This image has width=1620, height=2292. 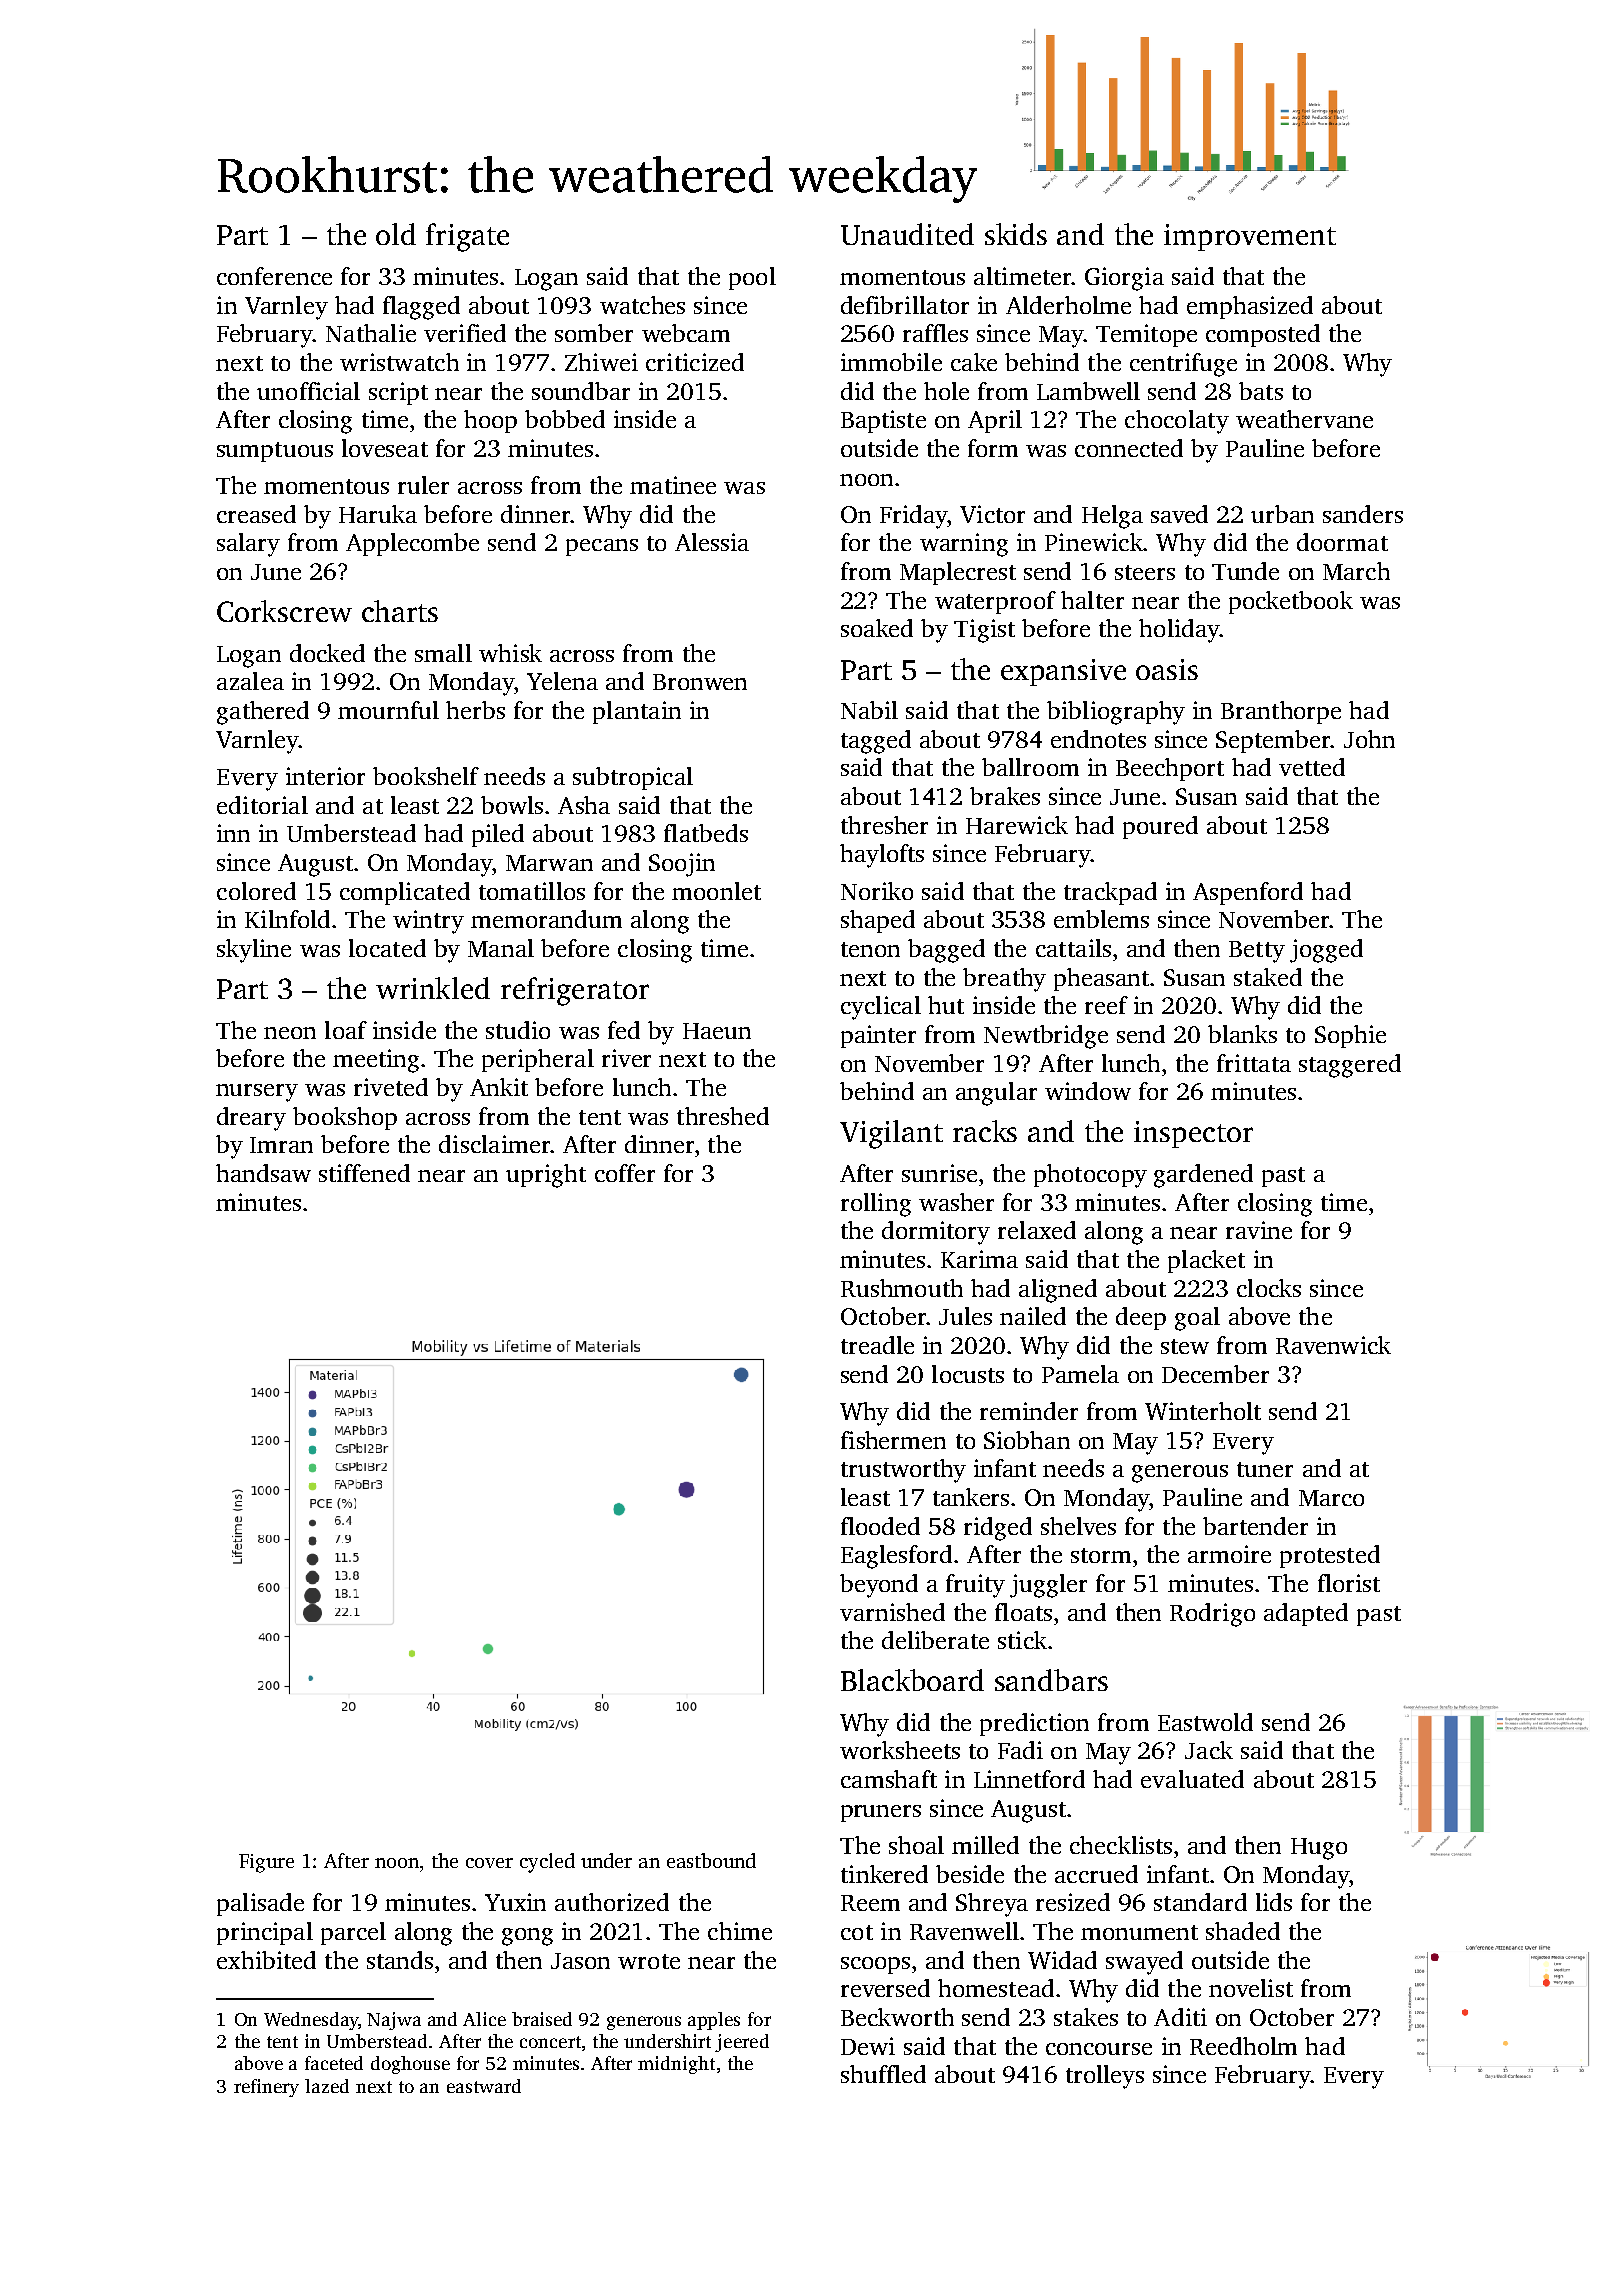 What do you see at coordinates (1363, 514) in the image?
I see `sanders` at bounding box center [1363, 514].
